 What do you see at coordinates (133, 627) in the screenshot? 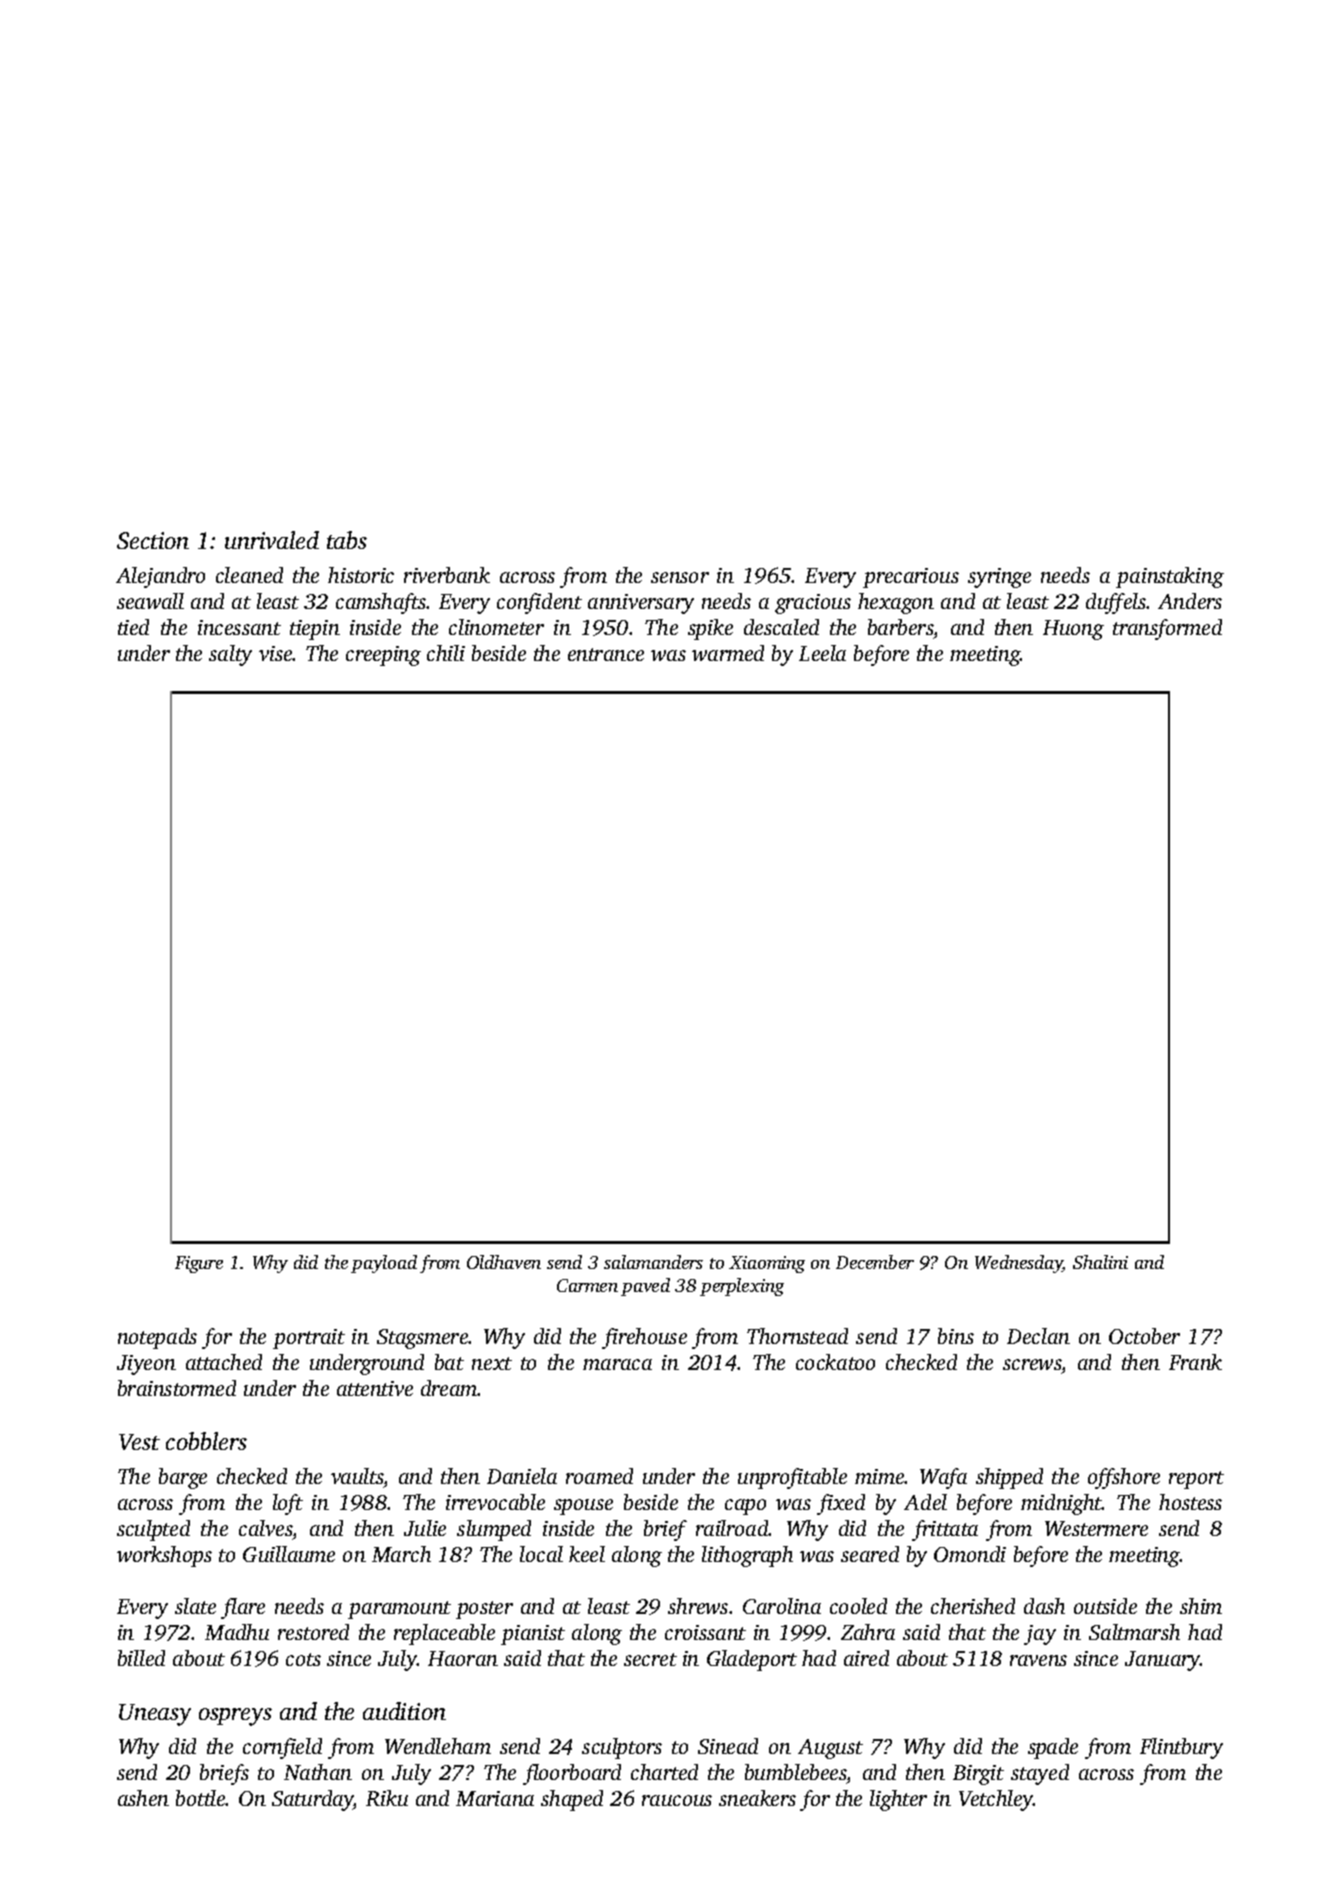
I see `tied` at bounding box center [133, 627].
